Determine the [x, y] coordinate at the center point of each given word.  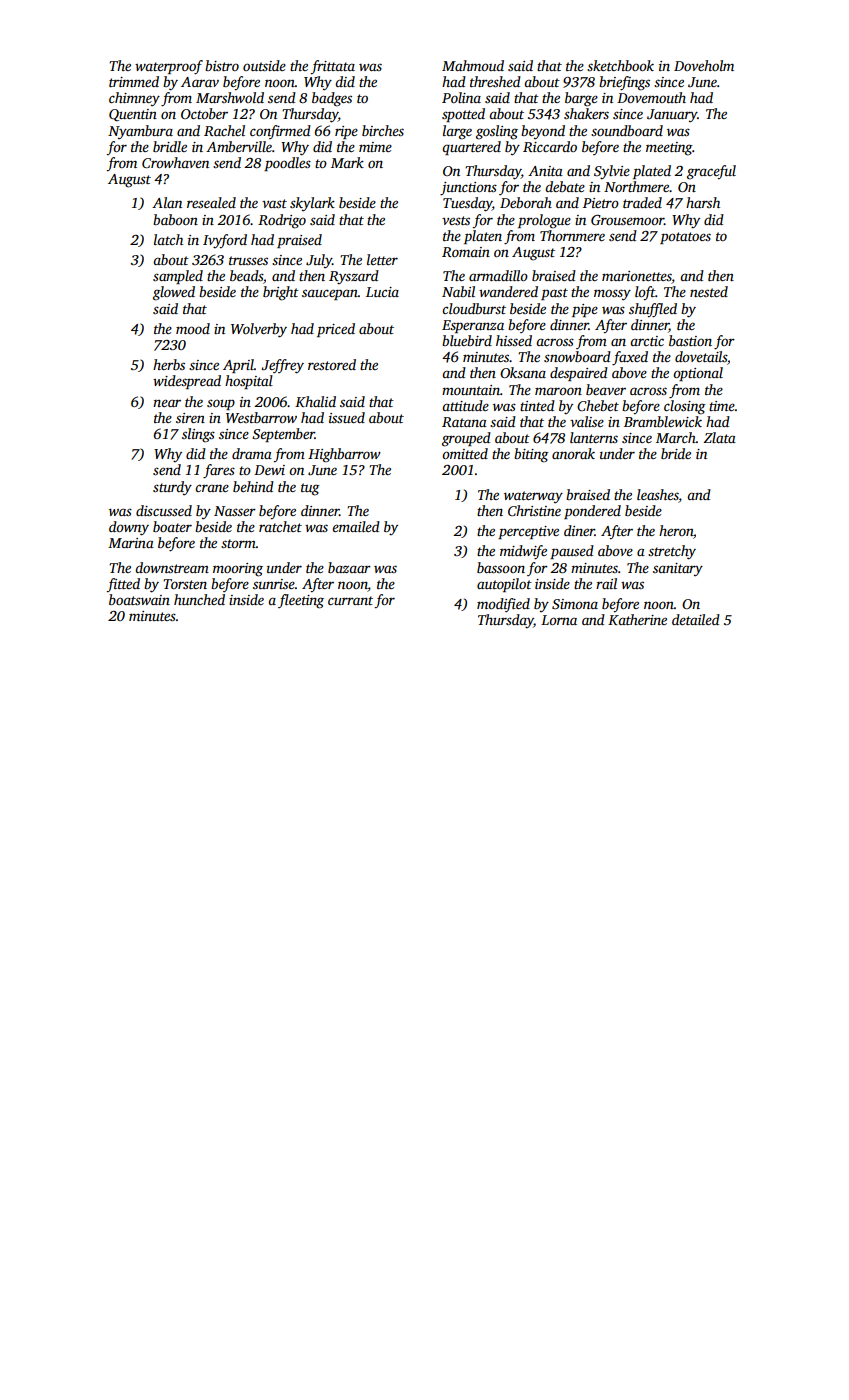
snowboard [577, 356]
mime [375, 147]
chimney [134, 99]
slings [198, 435]
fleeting [301, 601]
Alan [167, 202]
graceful [711, 172]
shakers [586, 113]
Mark [347, 162]
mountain [471, 390]
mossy [612, 294]
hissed [514, 340]
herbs [169, 364]
